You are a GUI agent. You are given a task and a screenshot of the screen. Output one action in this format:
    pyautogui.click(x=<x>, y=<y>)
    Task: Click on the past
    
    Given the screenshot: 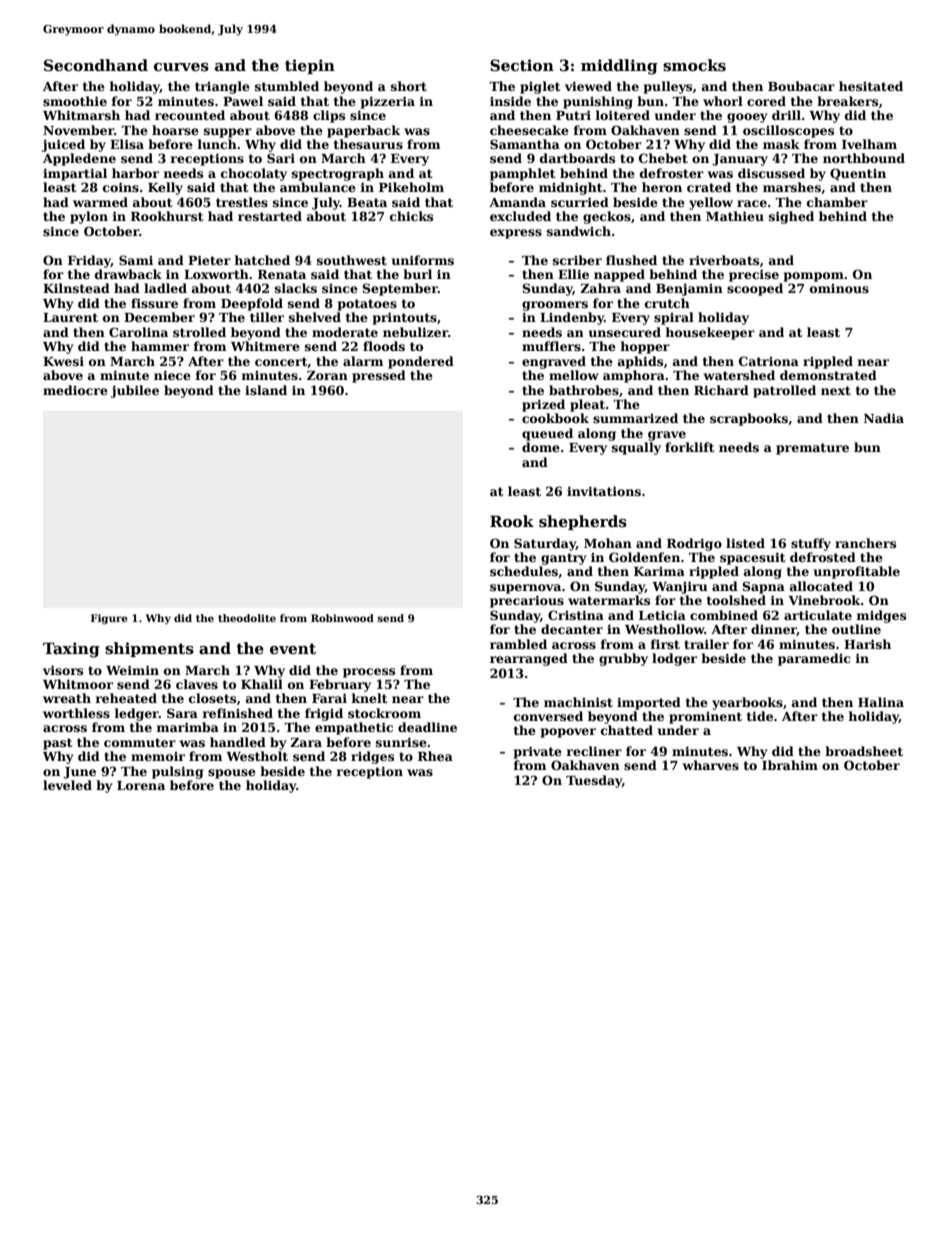 What is the action you would take?
    pyautogui.click(x=58, y=744)
